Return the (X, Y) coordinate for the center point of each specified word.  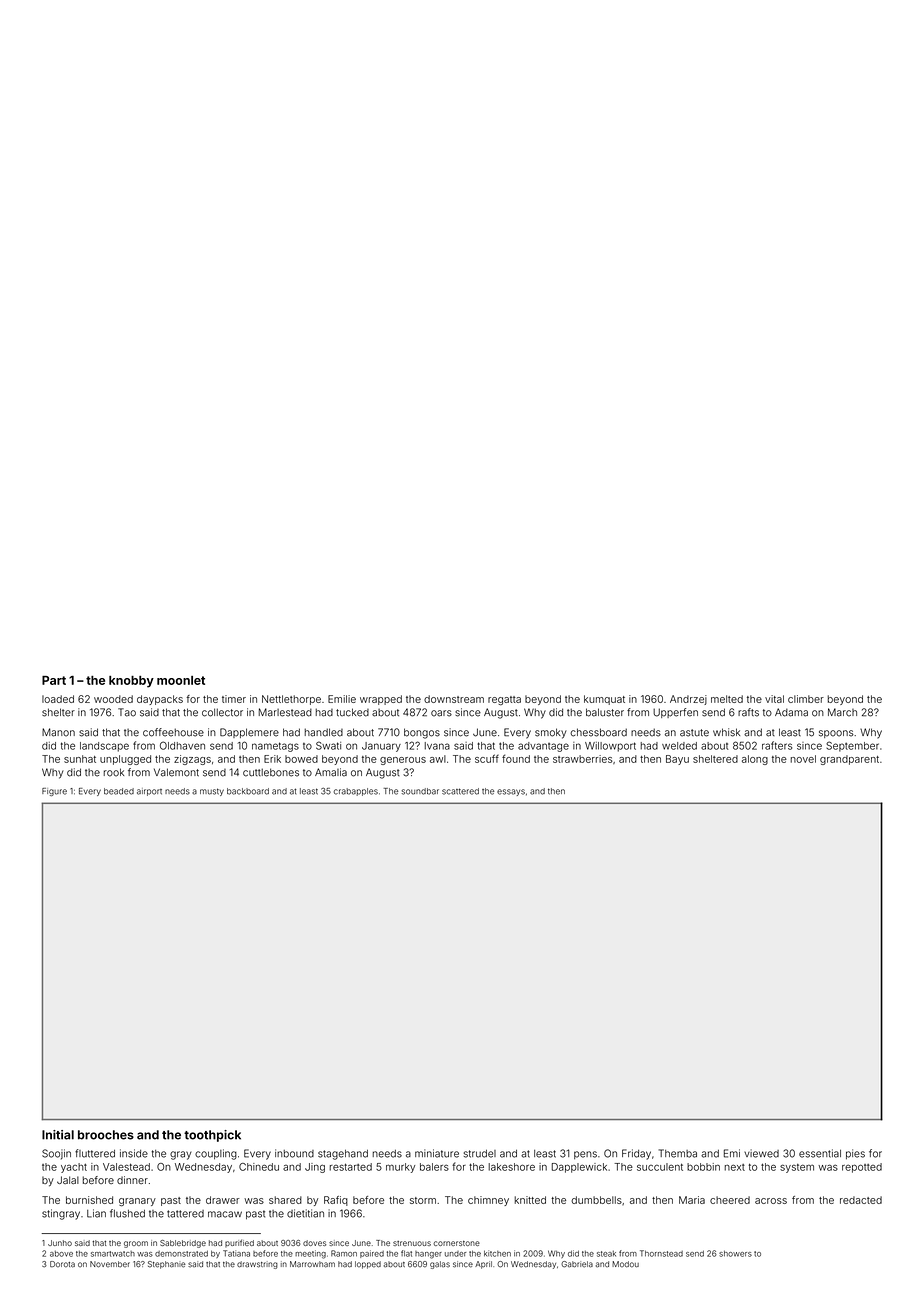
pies (855, 1154)
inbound (294, 1153)
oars (441, 713)
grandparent (849, 760)
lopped (368, 1265)
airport (149, 792)
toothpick (212, 1136)
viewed (761, 1153)
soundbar (420, 791)
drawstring (257, 1265)
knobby (131, 682)
